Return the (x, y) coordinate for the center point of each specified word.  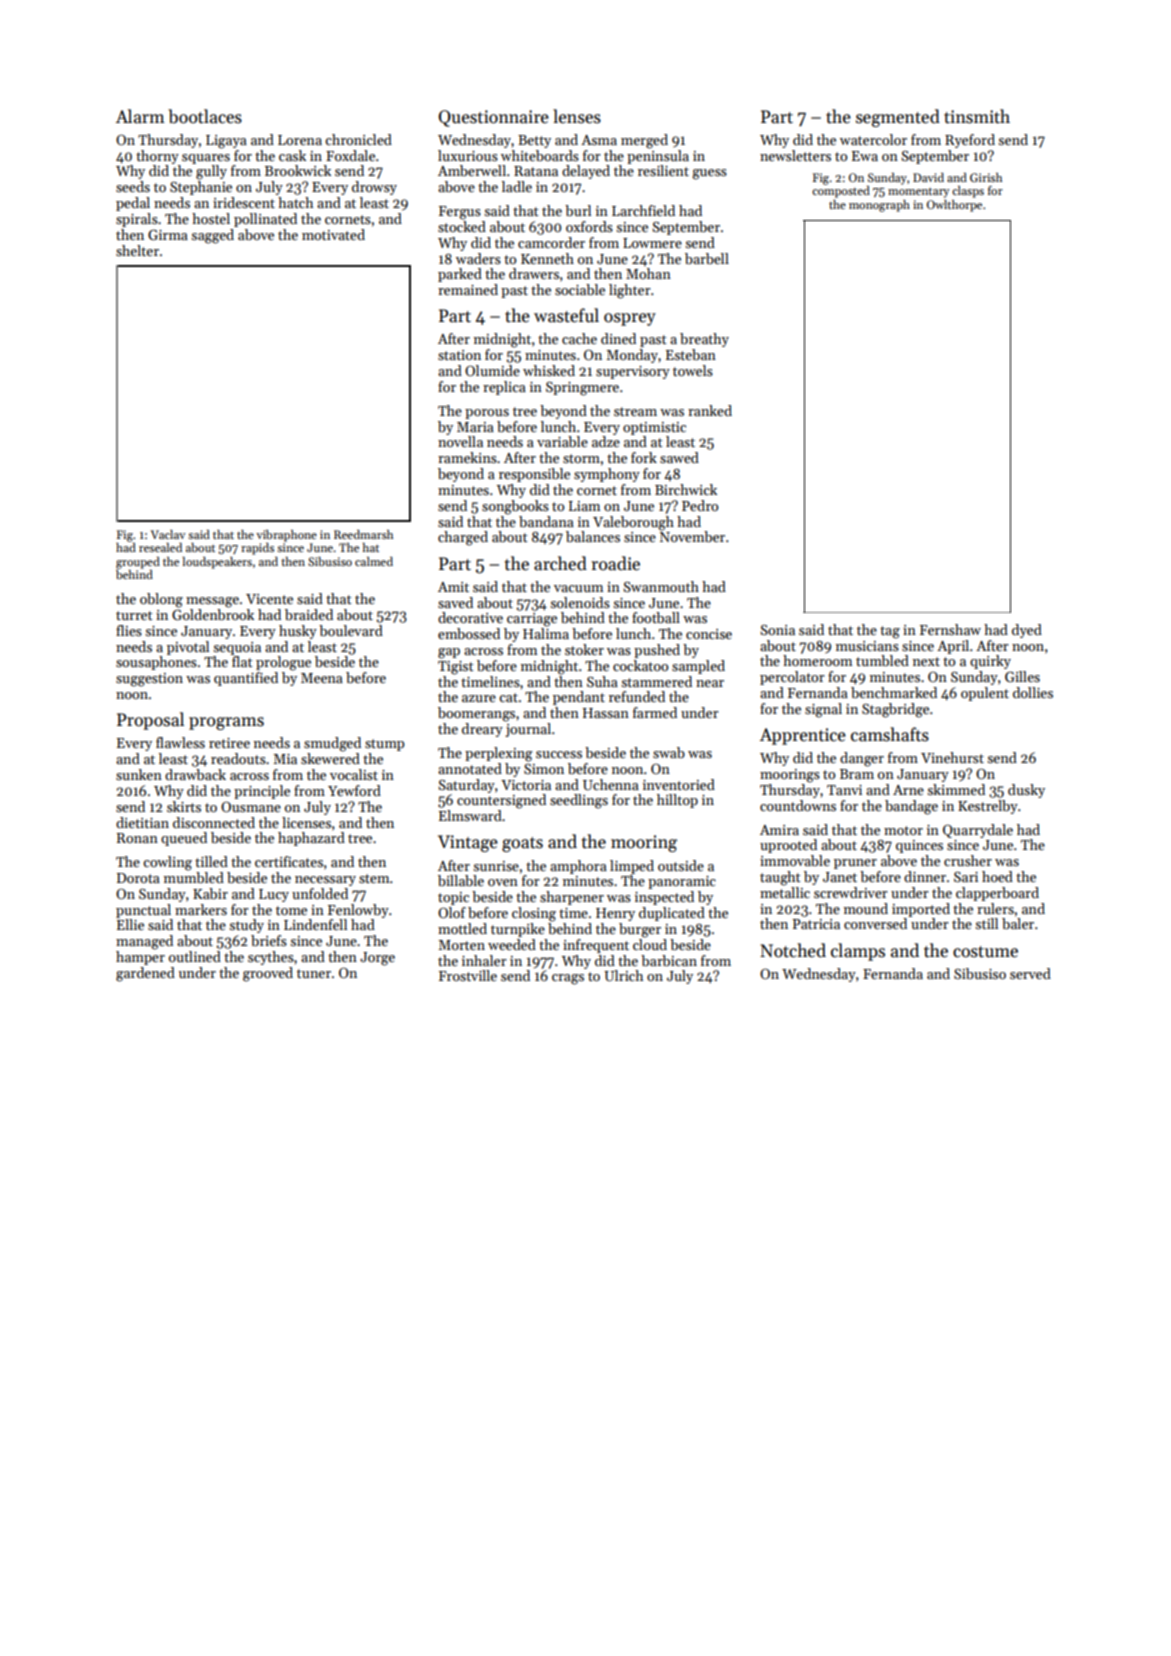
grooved (268, 974)
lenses (577, 116)
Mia (285, 759)
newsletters (795, 155)
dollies (1033, 692)
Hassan (606, 713)
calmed (374, 561)
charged (463, 538)
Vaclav (168, 534)
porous (487, 414)
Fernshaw (950, 629)
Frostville (468, 975)
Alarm (140, 116)
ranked (710, 410)
